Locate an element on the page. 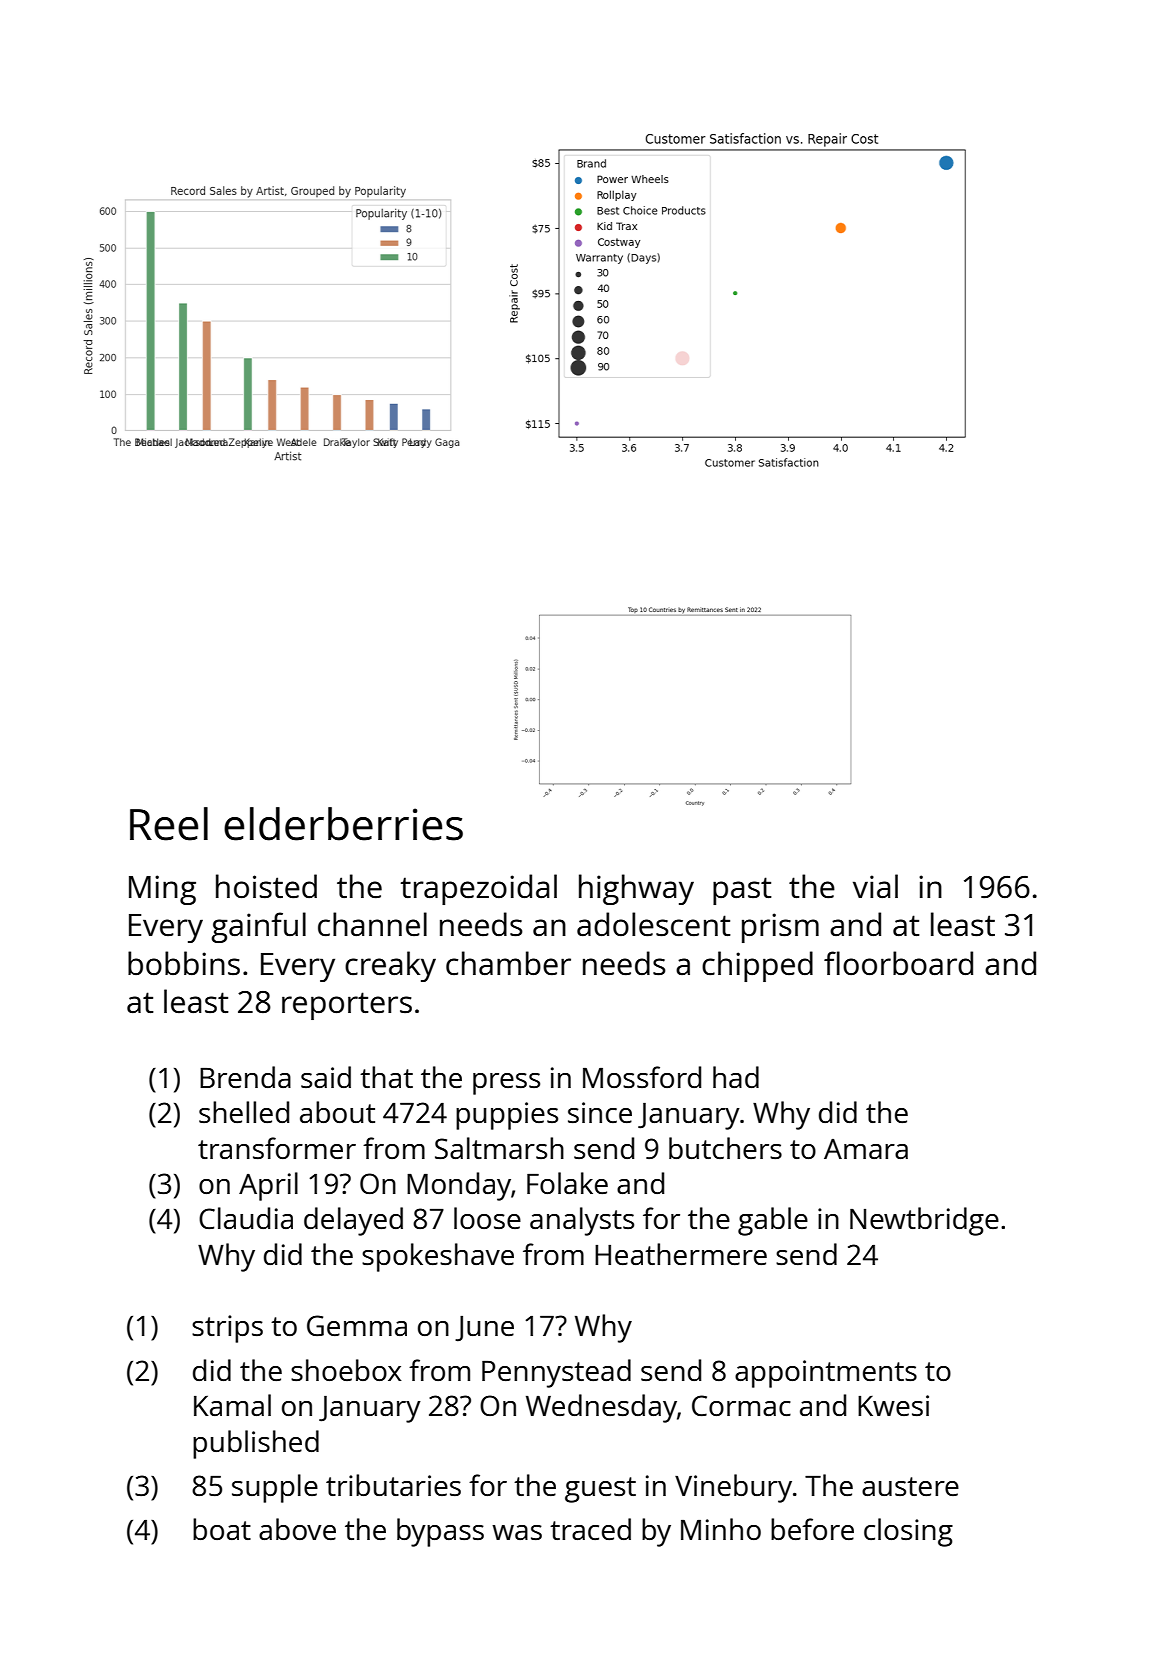 The height and width of the page is (1654, 1165). shelled is located at coordinates (244, 1112).
